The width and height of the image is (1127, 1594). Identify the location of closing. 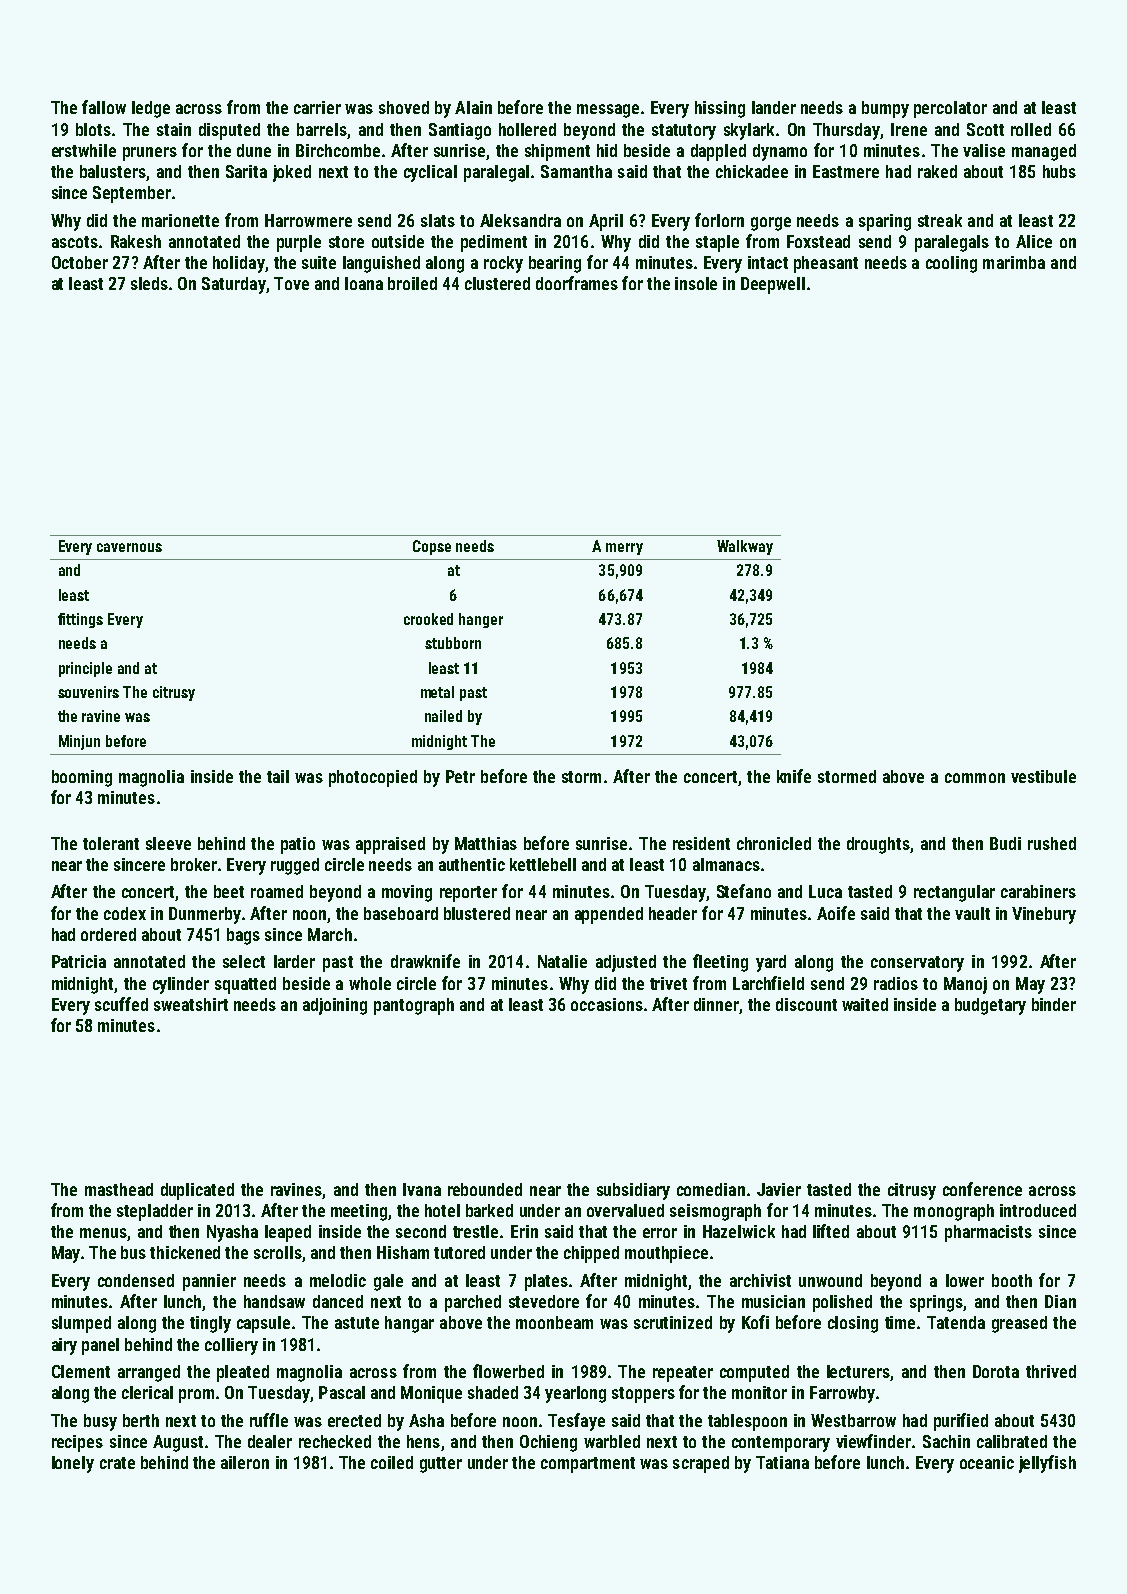
(853, 1324).
